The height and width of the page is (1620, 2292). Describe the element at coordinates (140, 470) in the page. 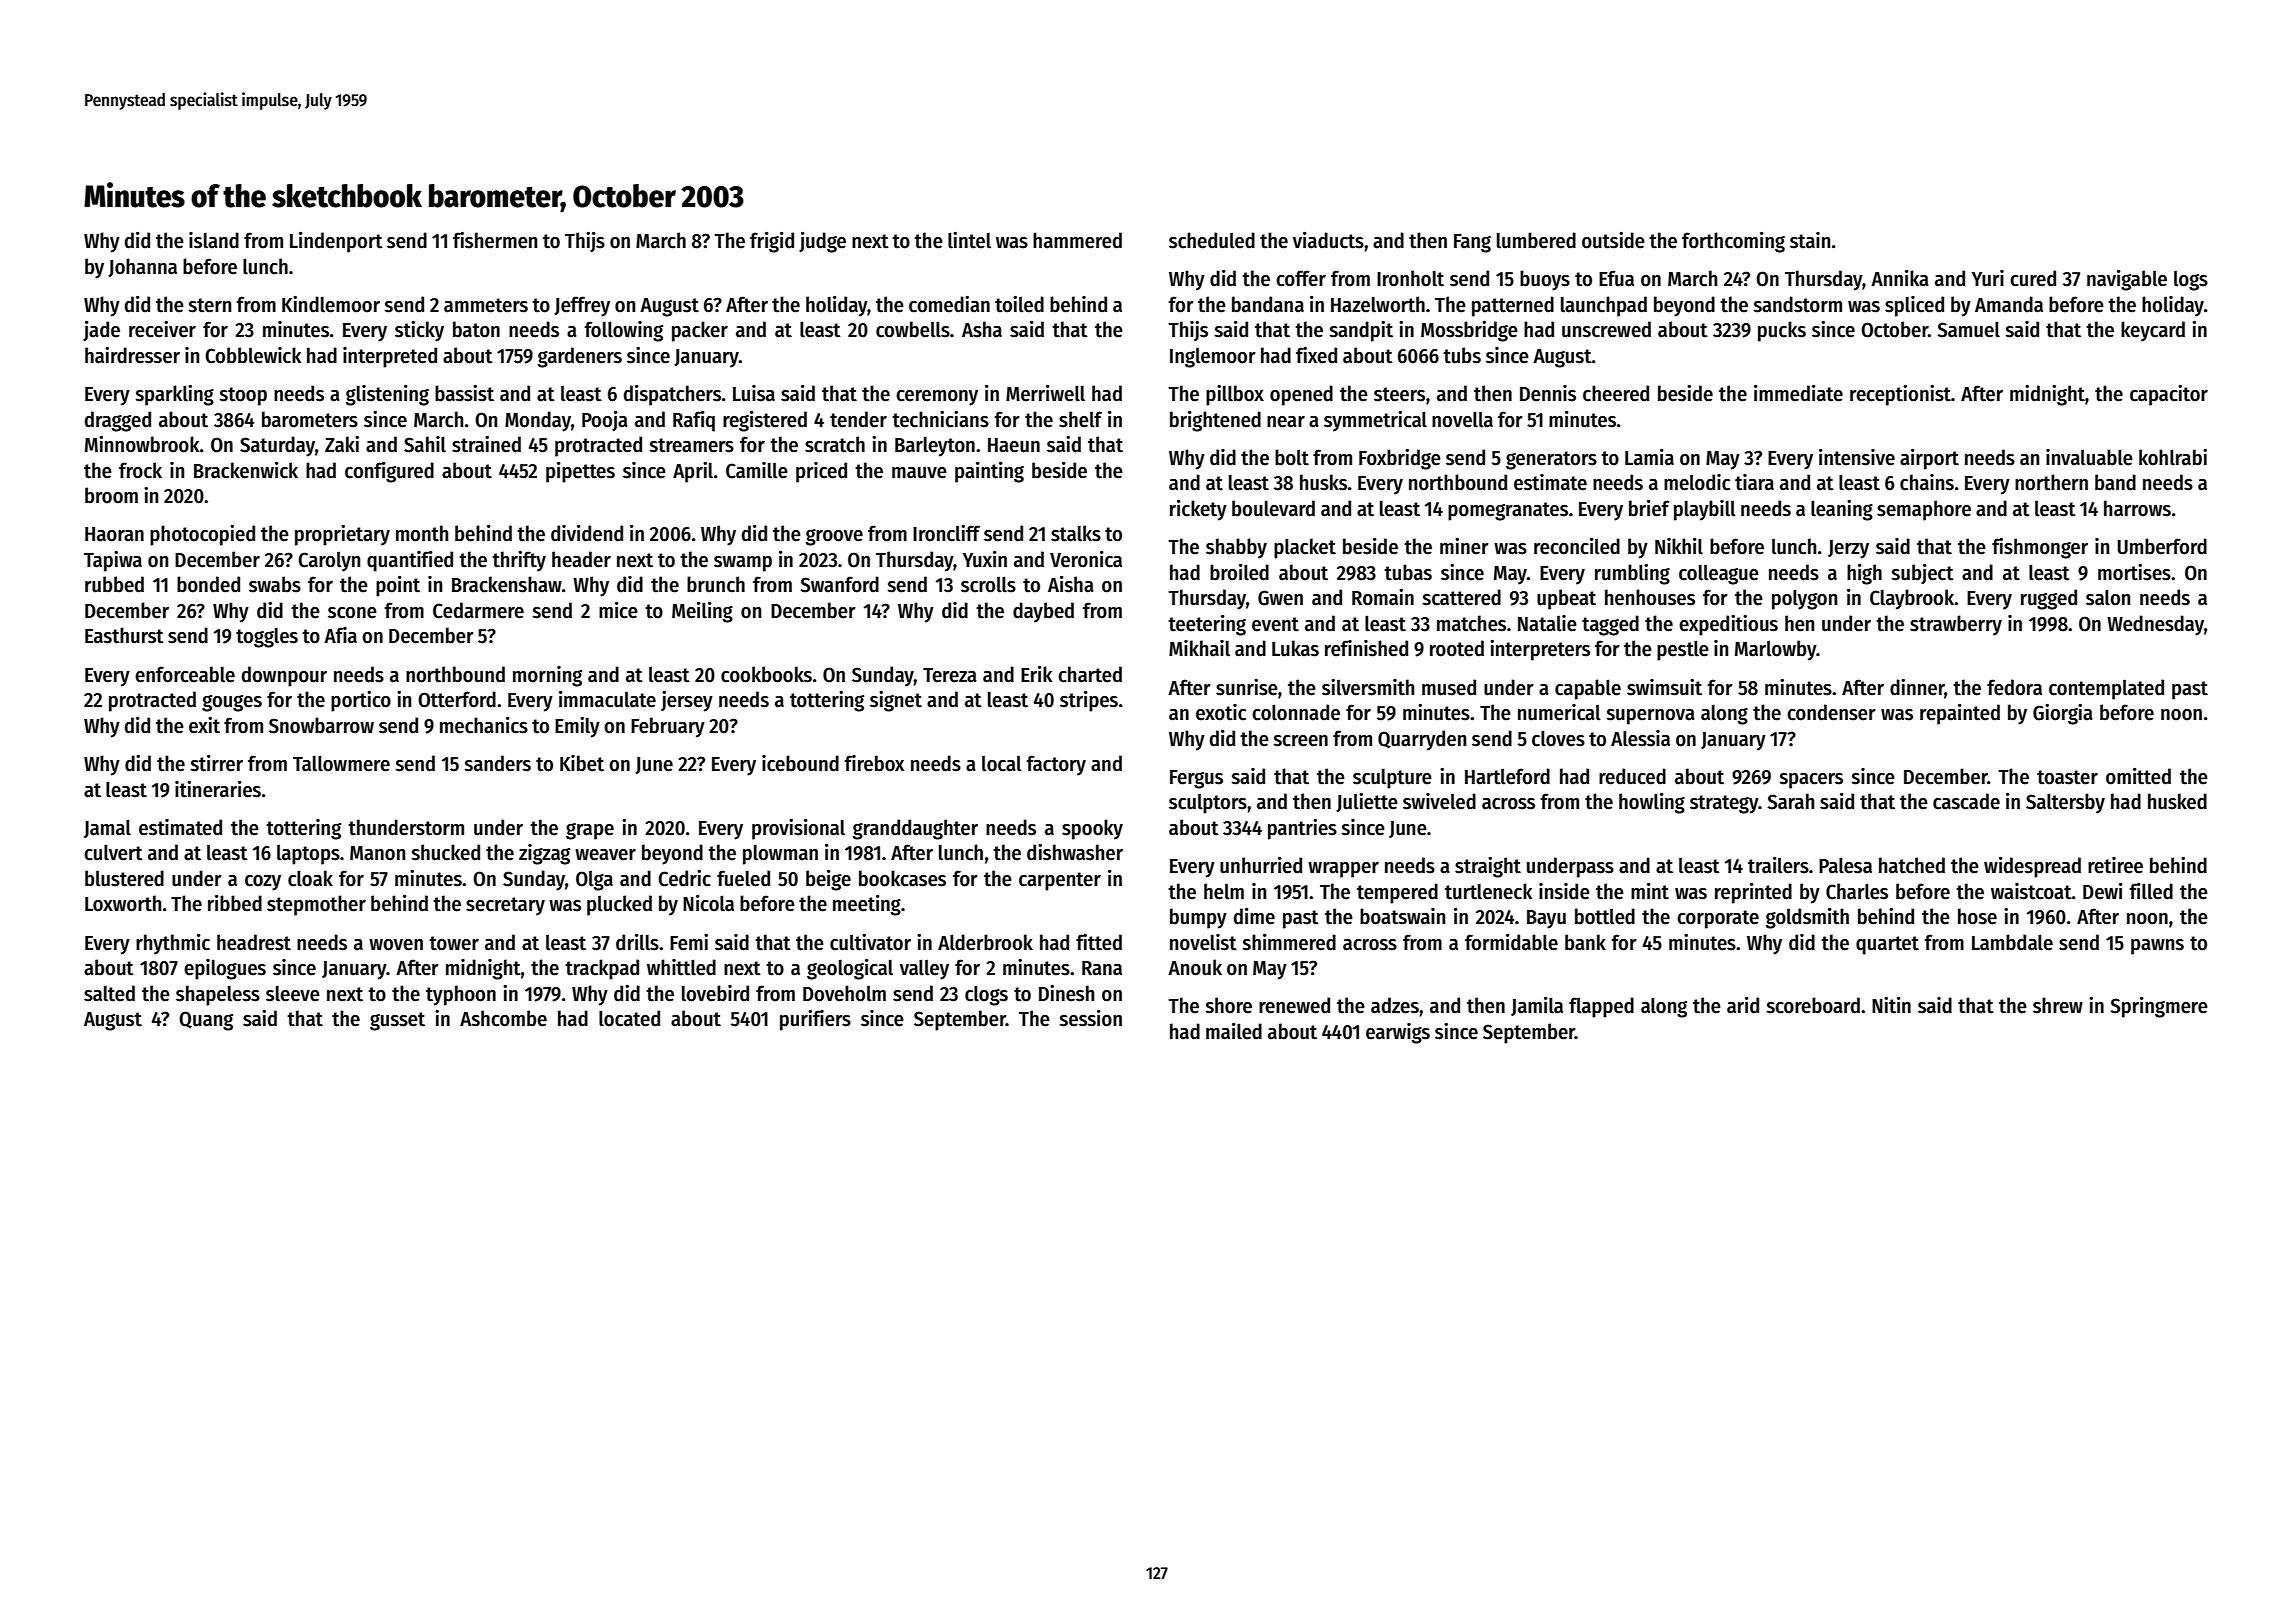

I see `frock` at that location.
